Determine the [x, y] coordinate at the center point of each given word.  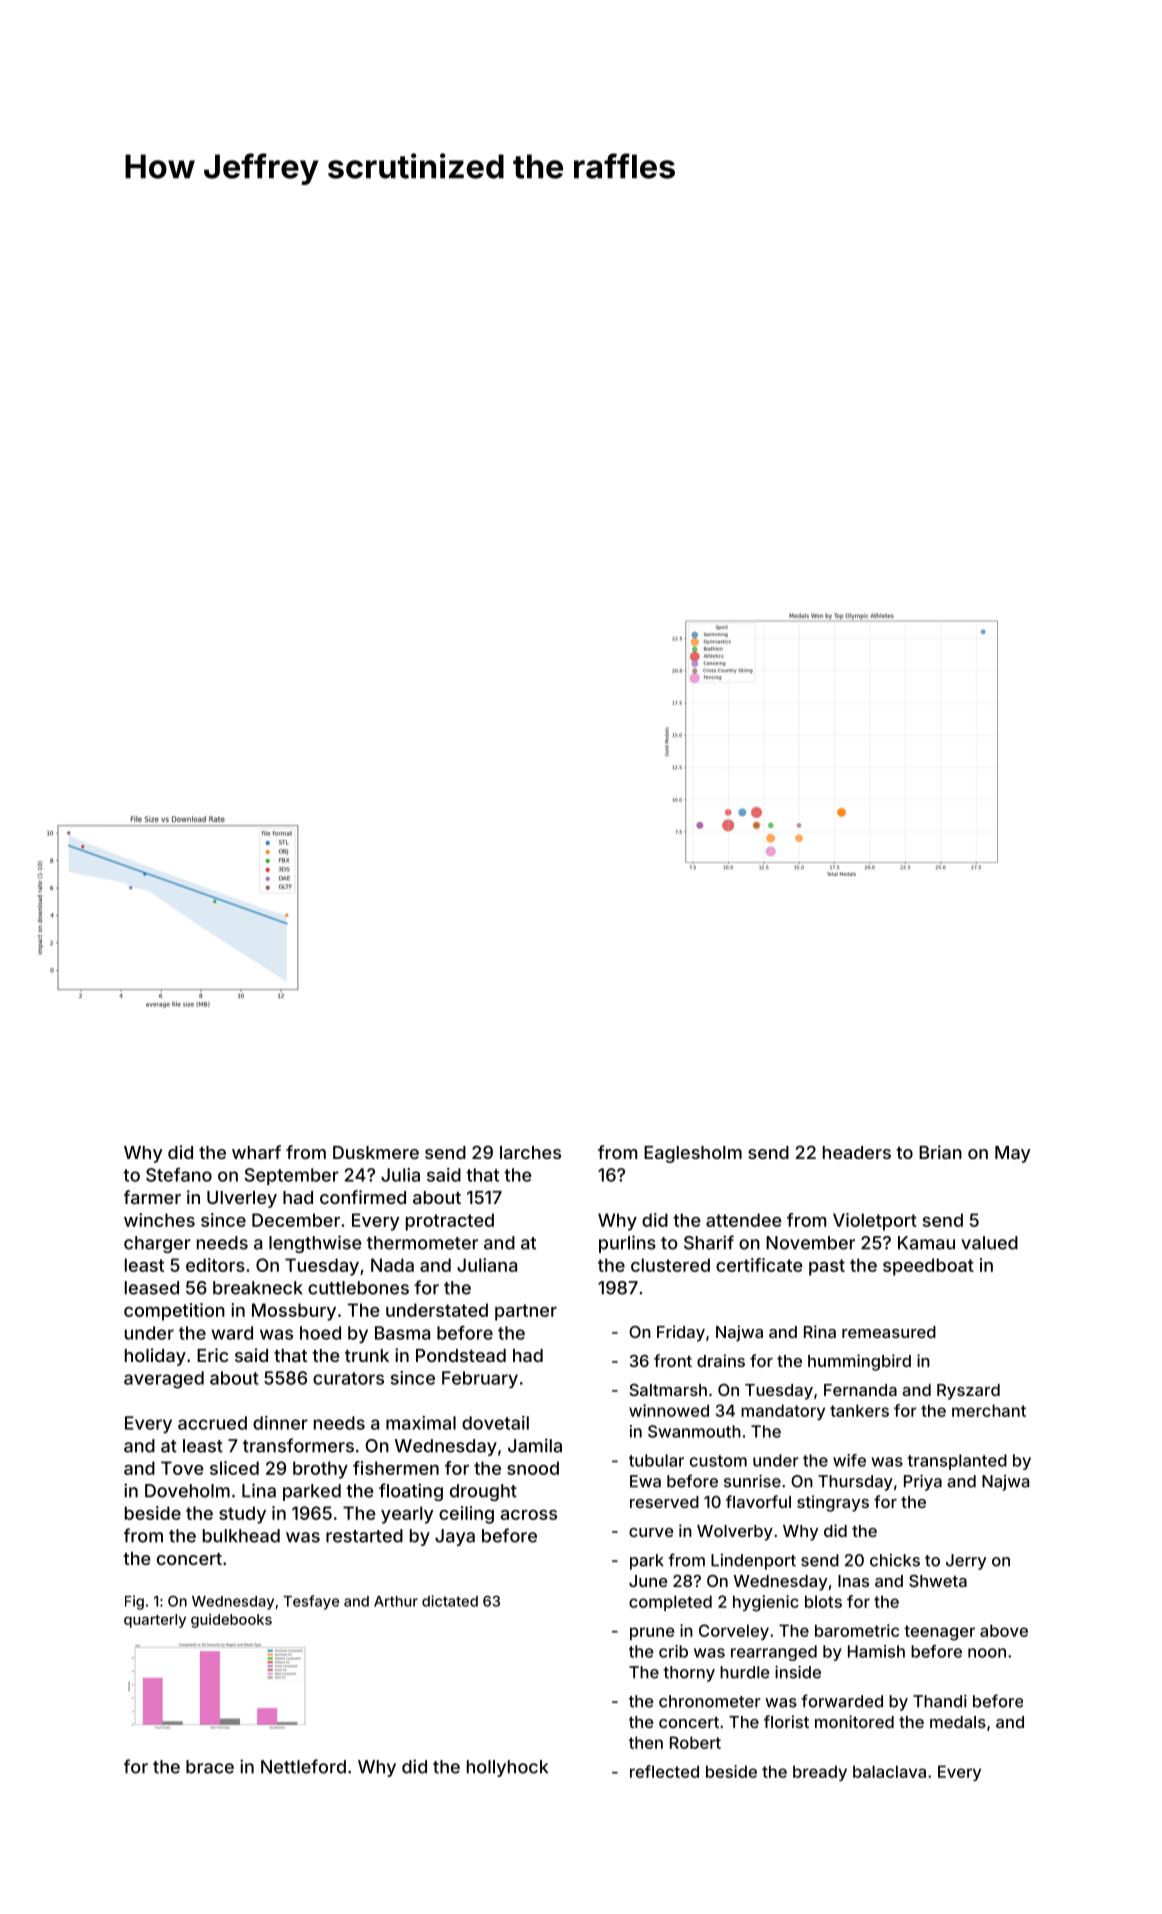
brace [210, 1767]
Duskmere [376, 1152]
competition [174, 1312]
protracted [450, 1222]
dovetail [495, 1423]
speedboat [928, 1267]
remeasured [889, 1332]
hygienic [766, 1603]
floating [411, 1492]
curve [651, 1532]
